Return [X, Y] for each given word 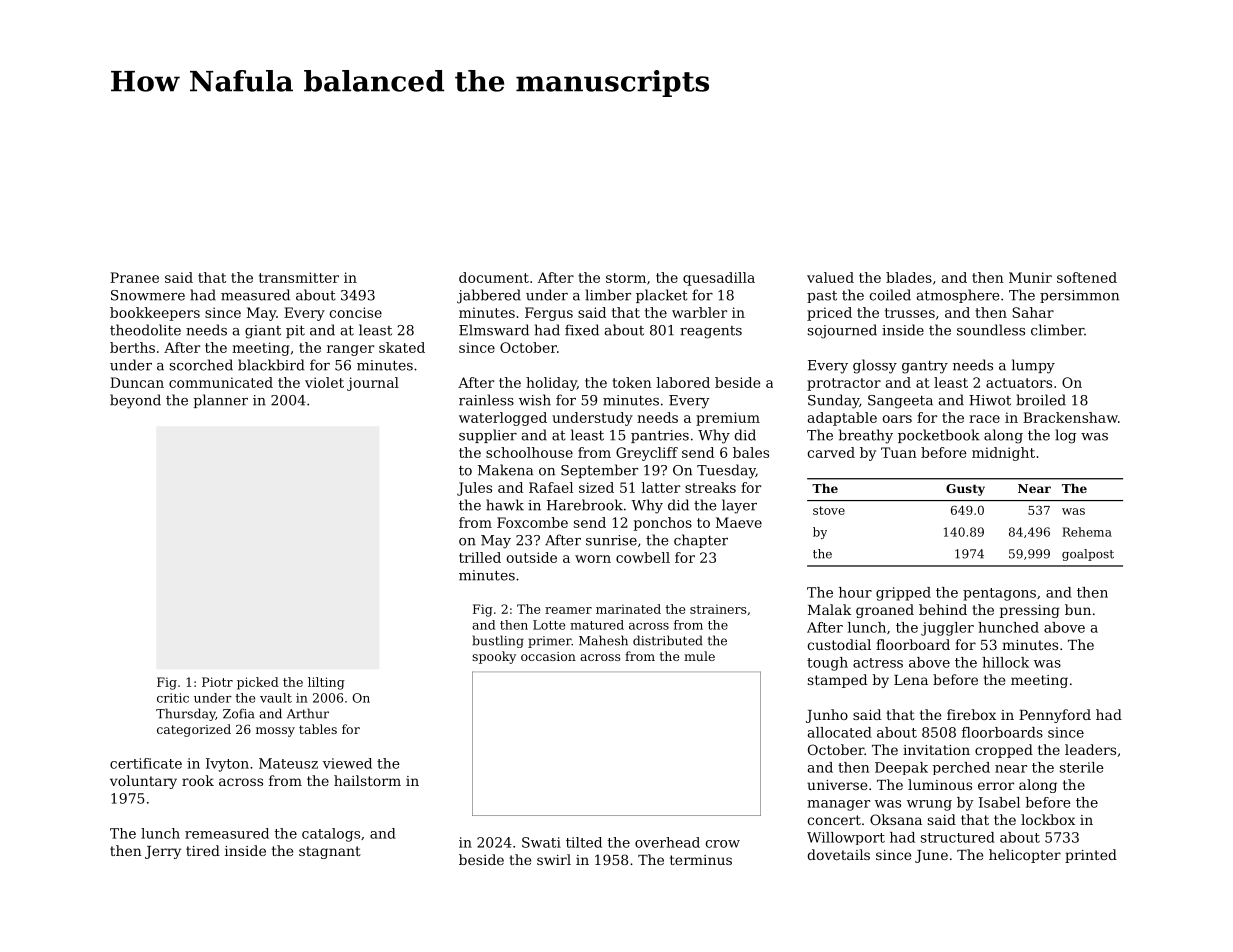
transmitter [299, 277]
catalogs [331, 835]
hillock [1005, 662]
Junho [827, 716]
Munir [1030, 277]
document [494, 277]
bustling [498, 641]
